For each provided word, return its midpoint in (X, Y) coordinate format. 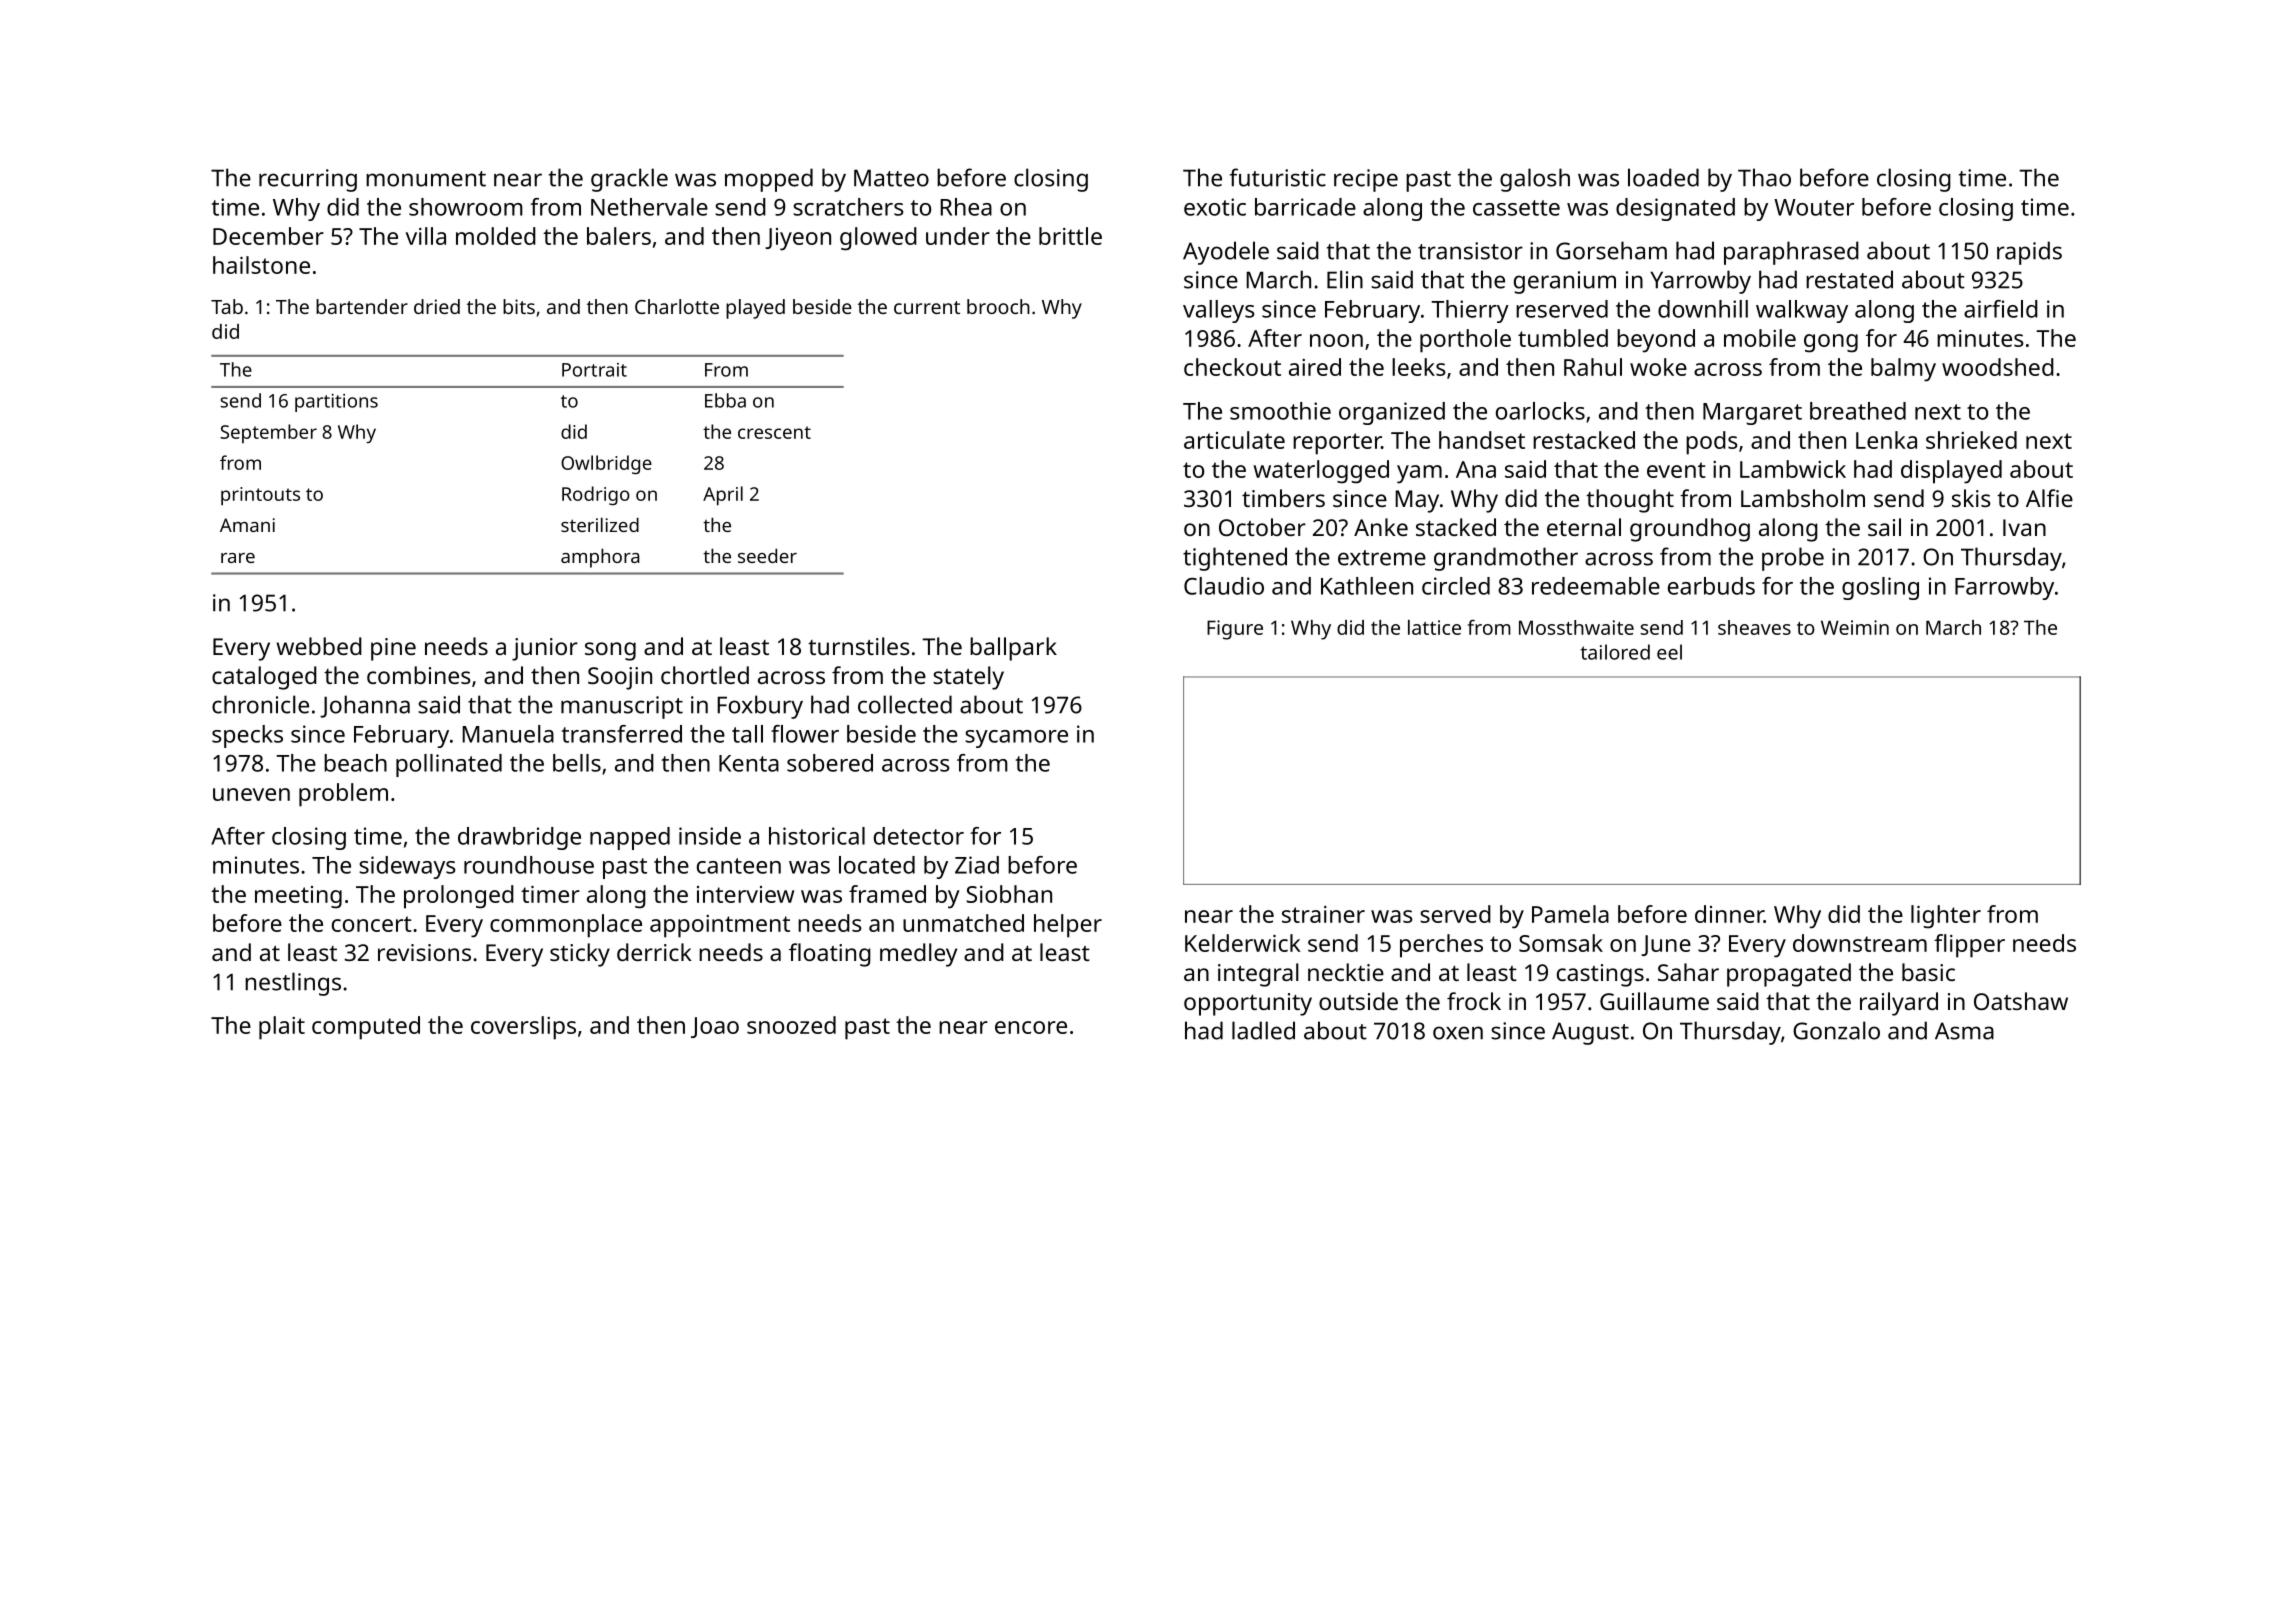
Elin (1345, 279)
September (268, 433)
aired (1315, 367)
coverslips (523, 1028)
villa (426, 236)
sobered (830, 763)
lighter (1946, 917)
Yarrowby (1700, 282)
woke (1658, 367)
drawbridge (519, 838)
